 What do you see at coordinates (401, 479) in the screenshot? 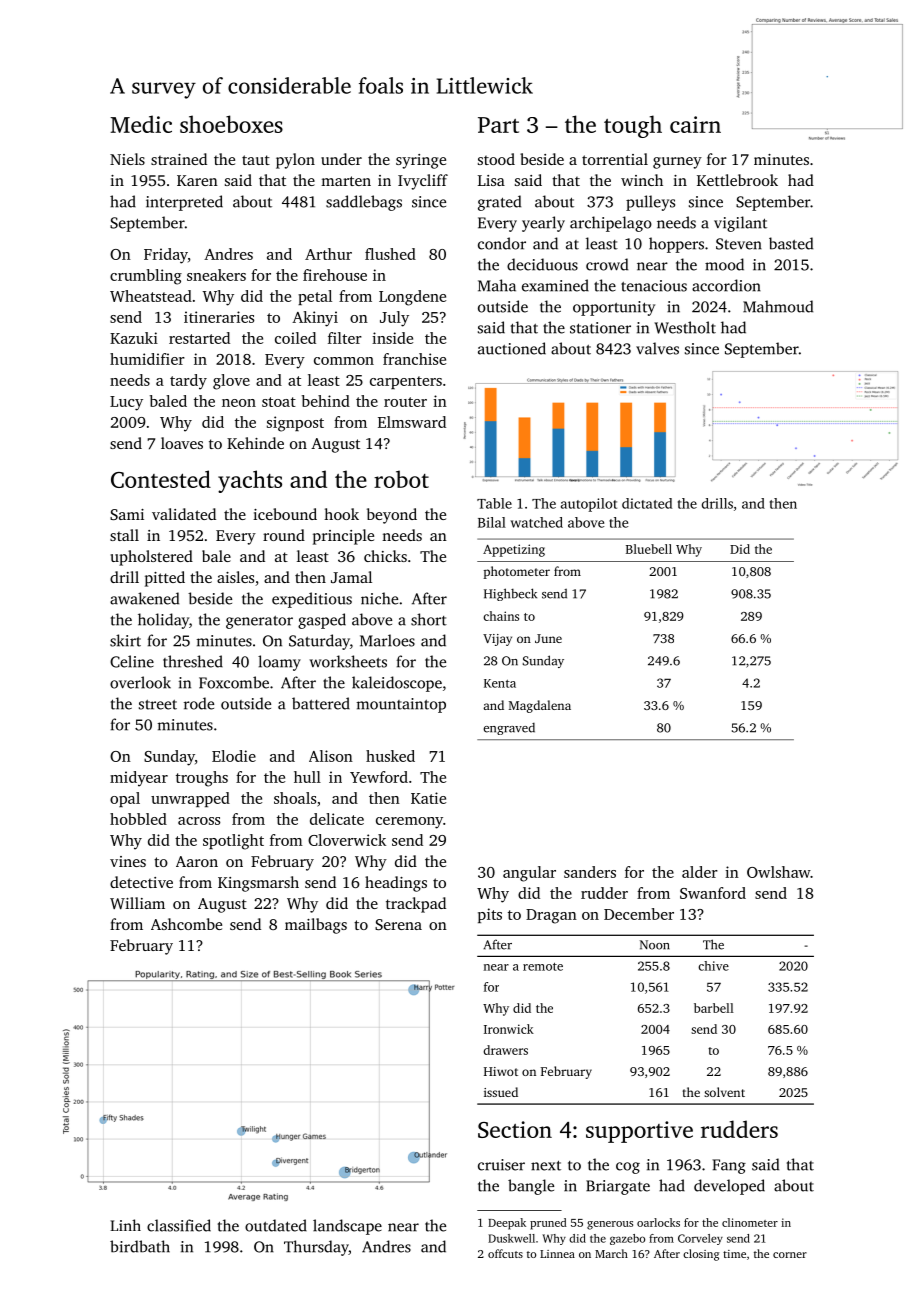
I see `robot` at bounding box center [401, 479].
